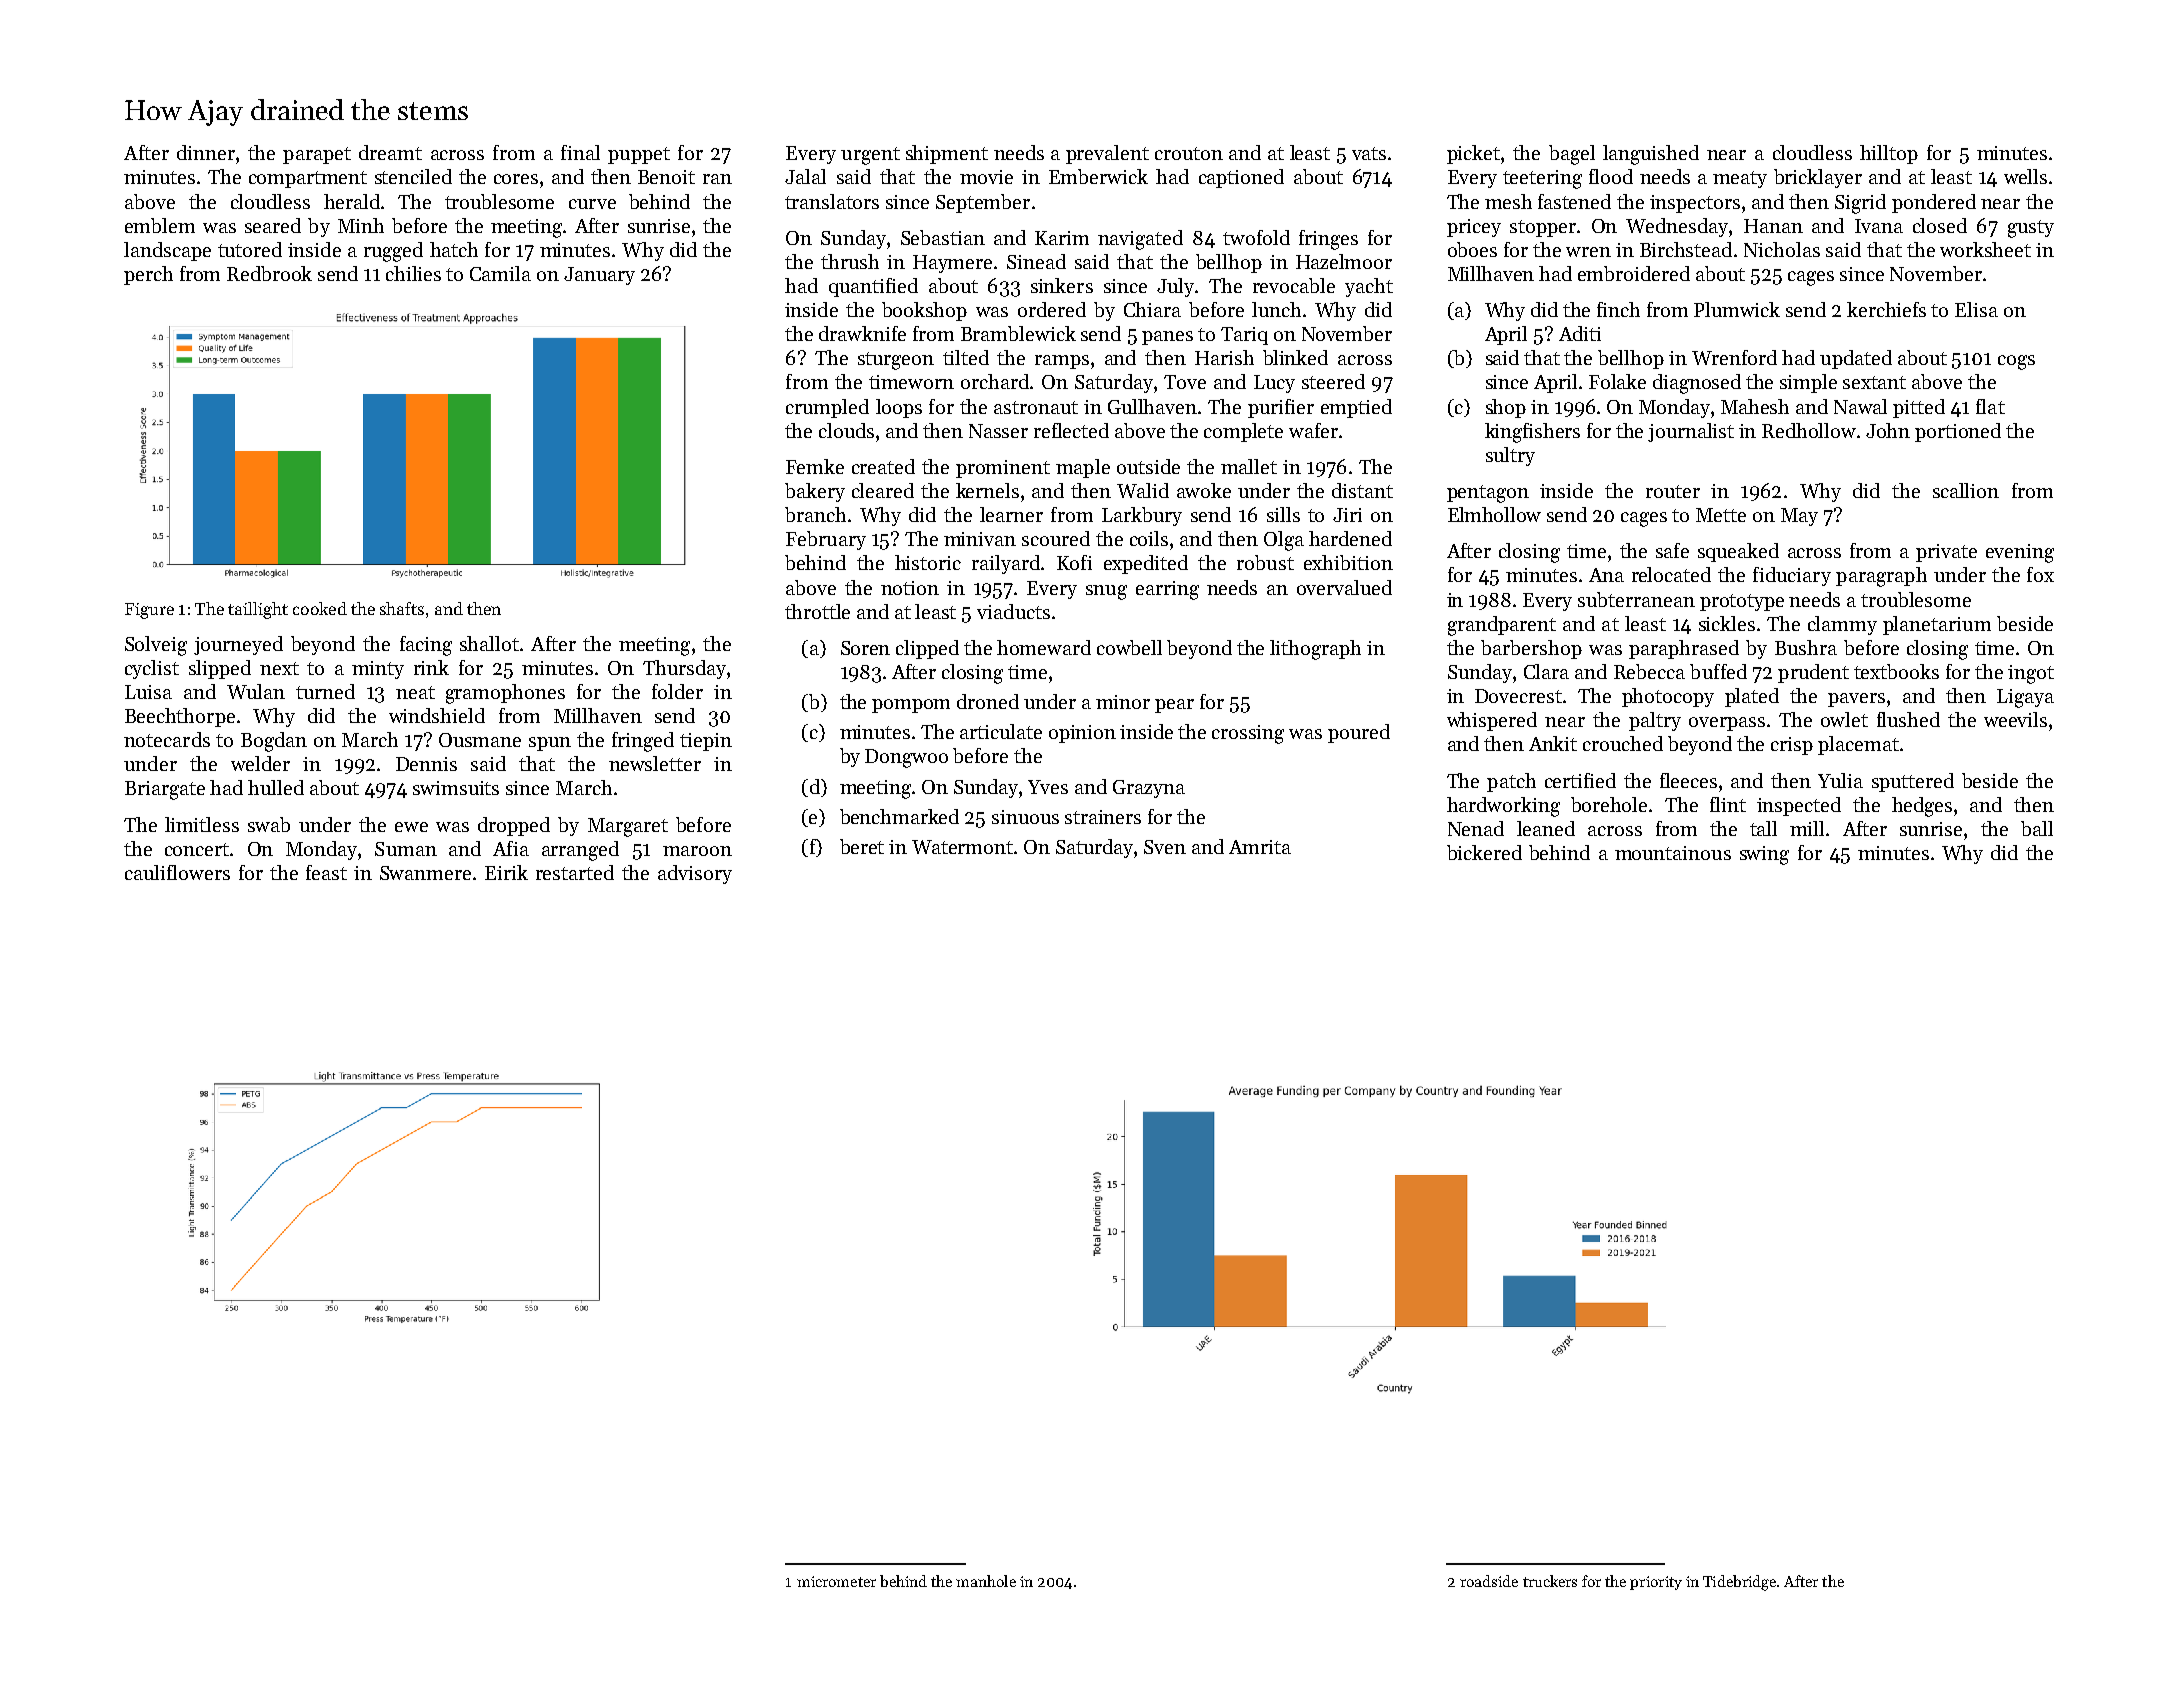 The width and height of the page is (2178, 1683). I want to click on dreamt, so click(390, 152).
